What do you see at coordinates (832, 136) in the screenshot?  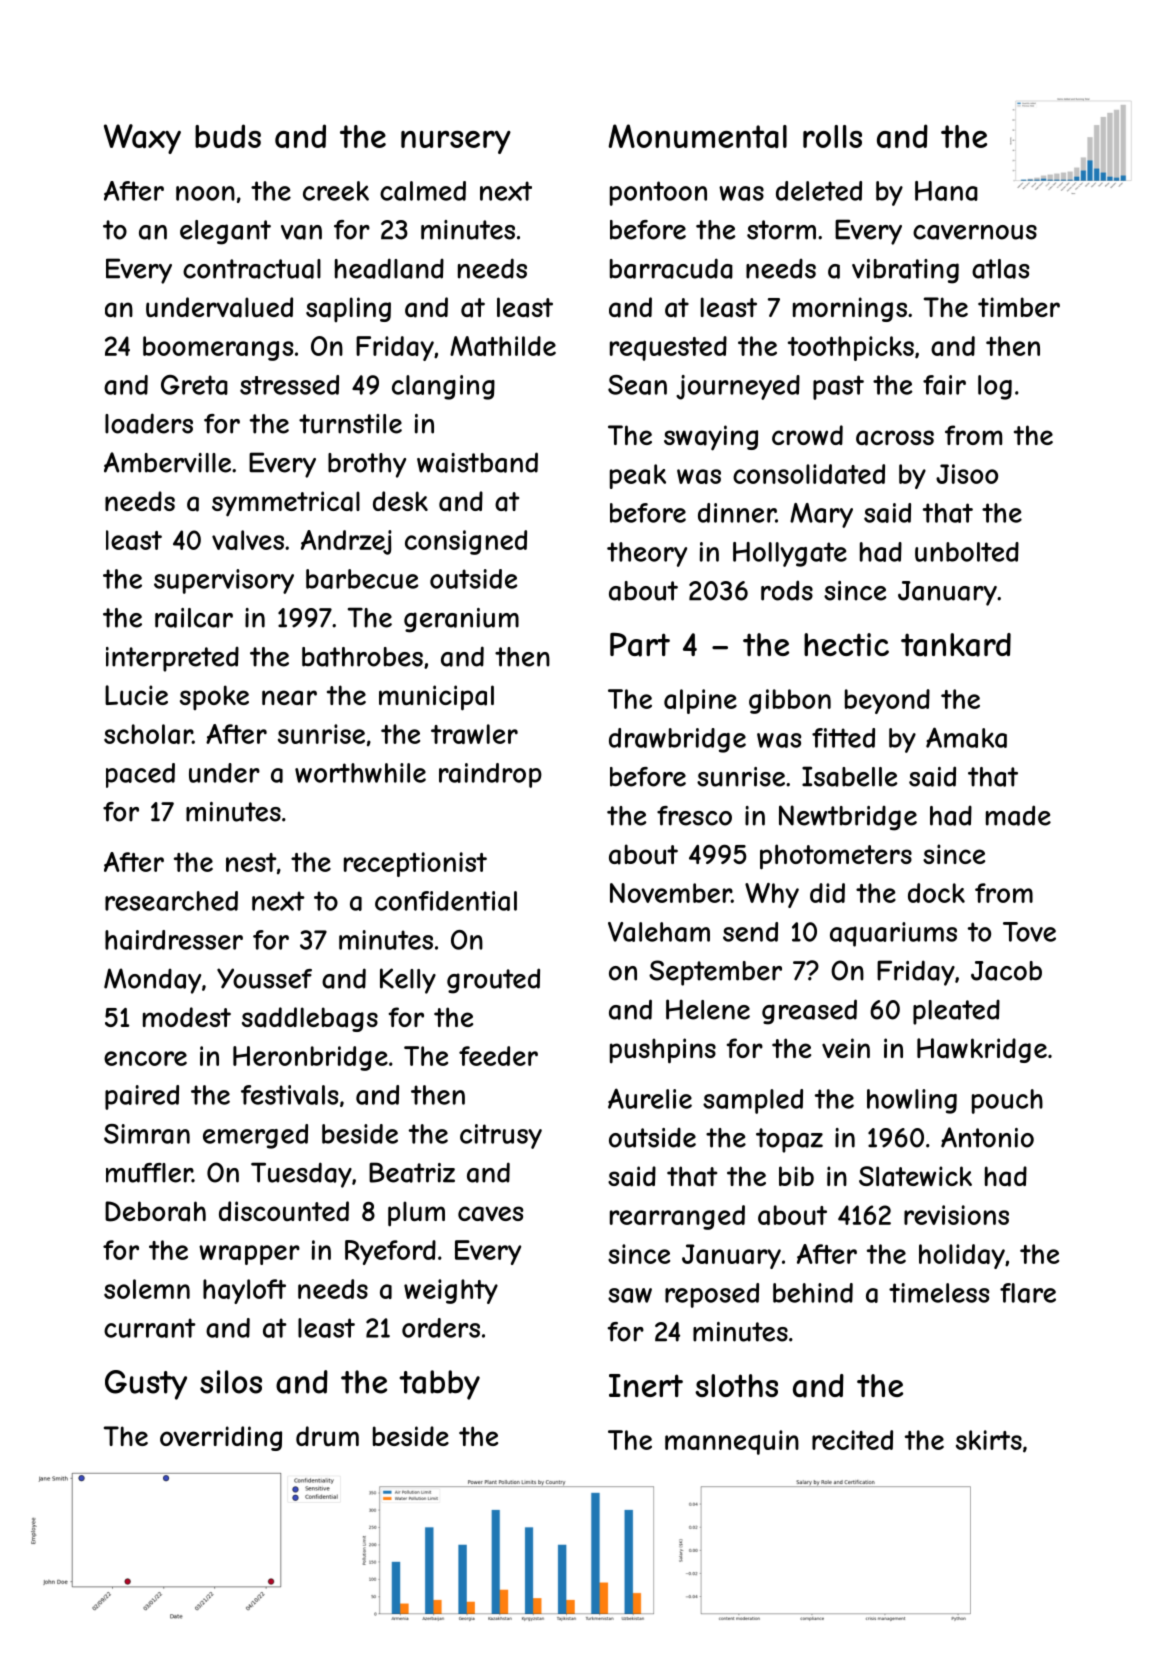 I see `rolls` at bounding box center [832, 136].
